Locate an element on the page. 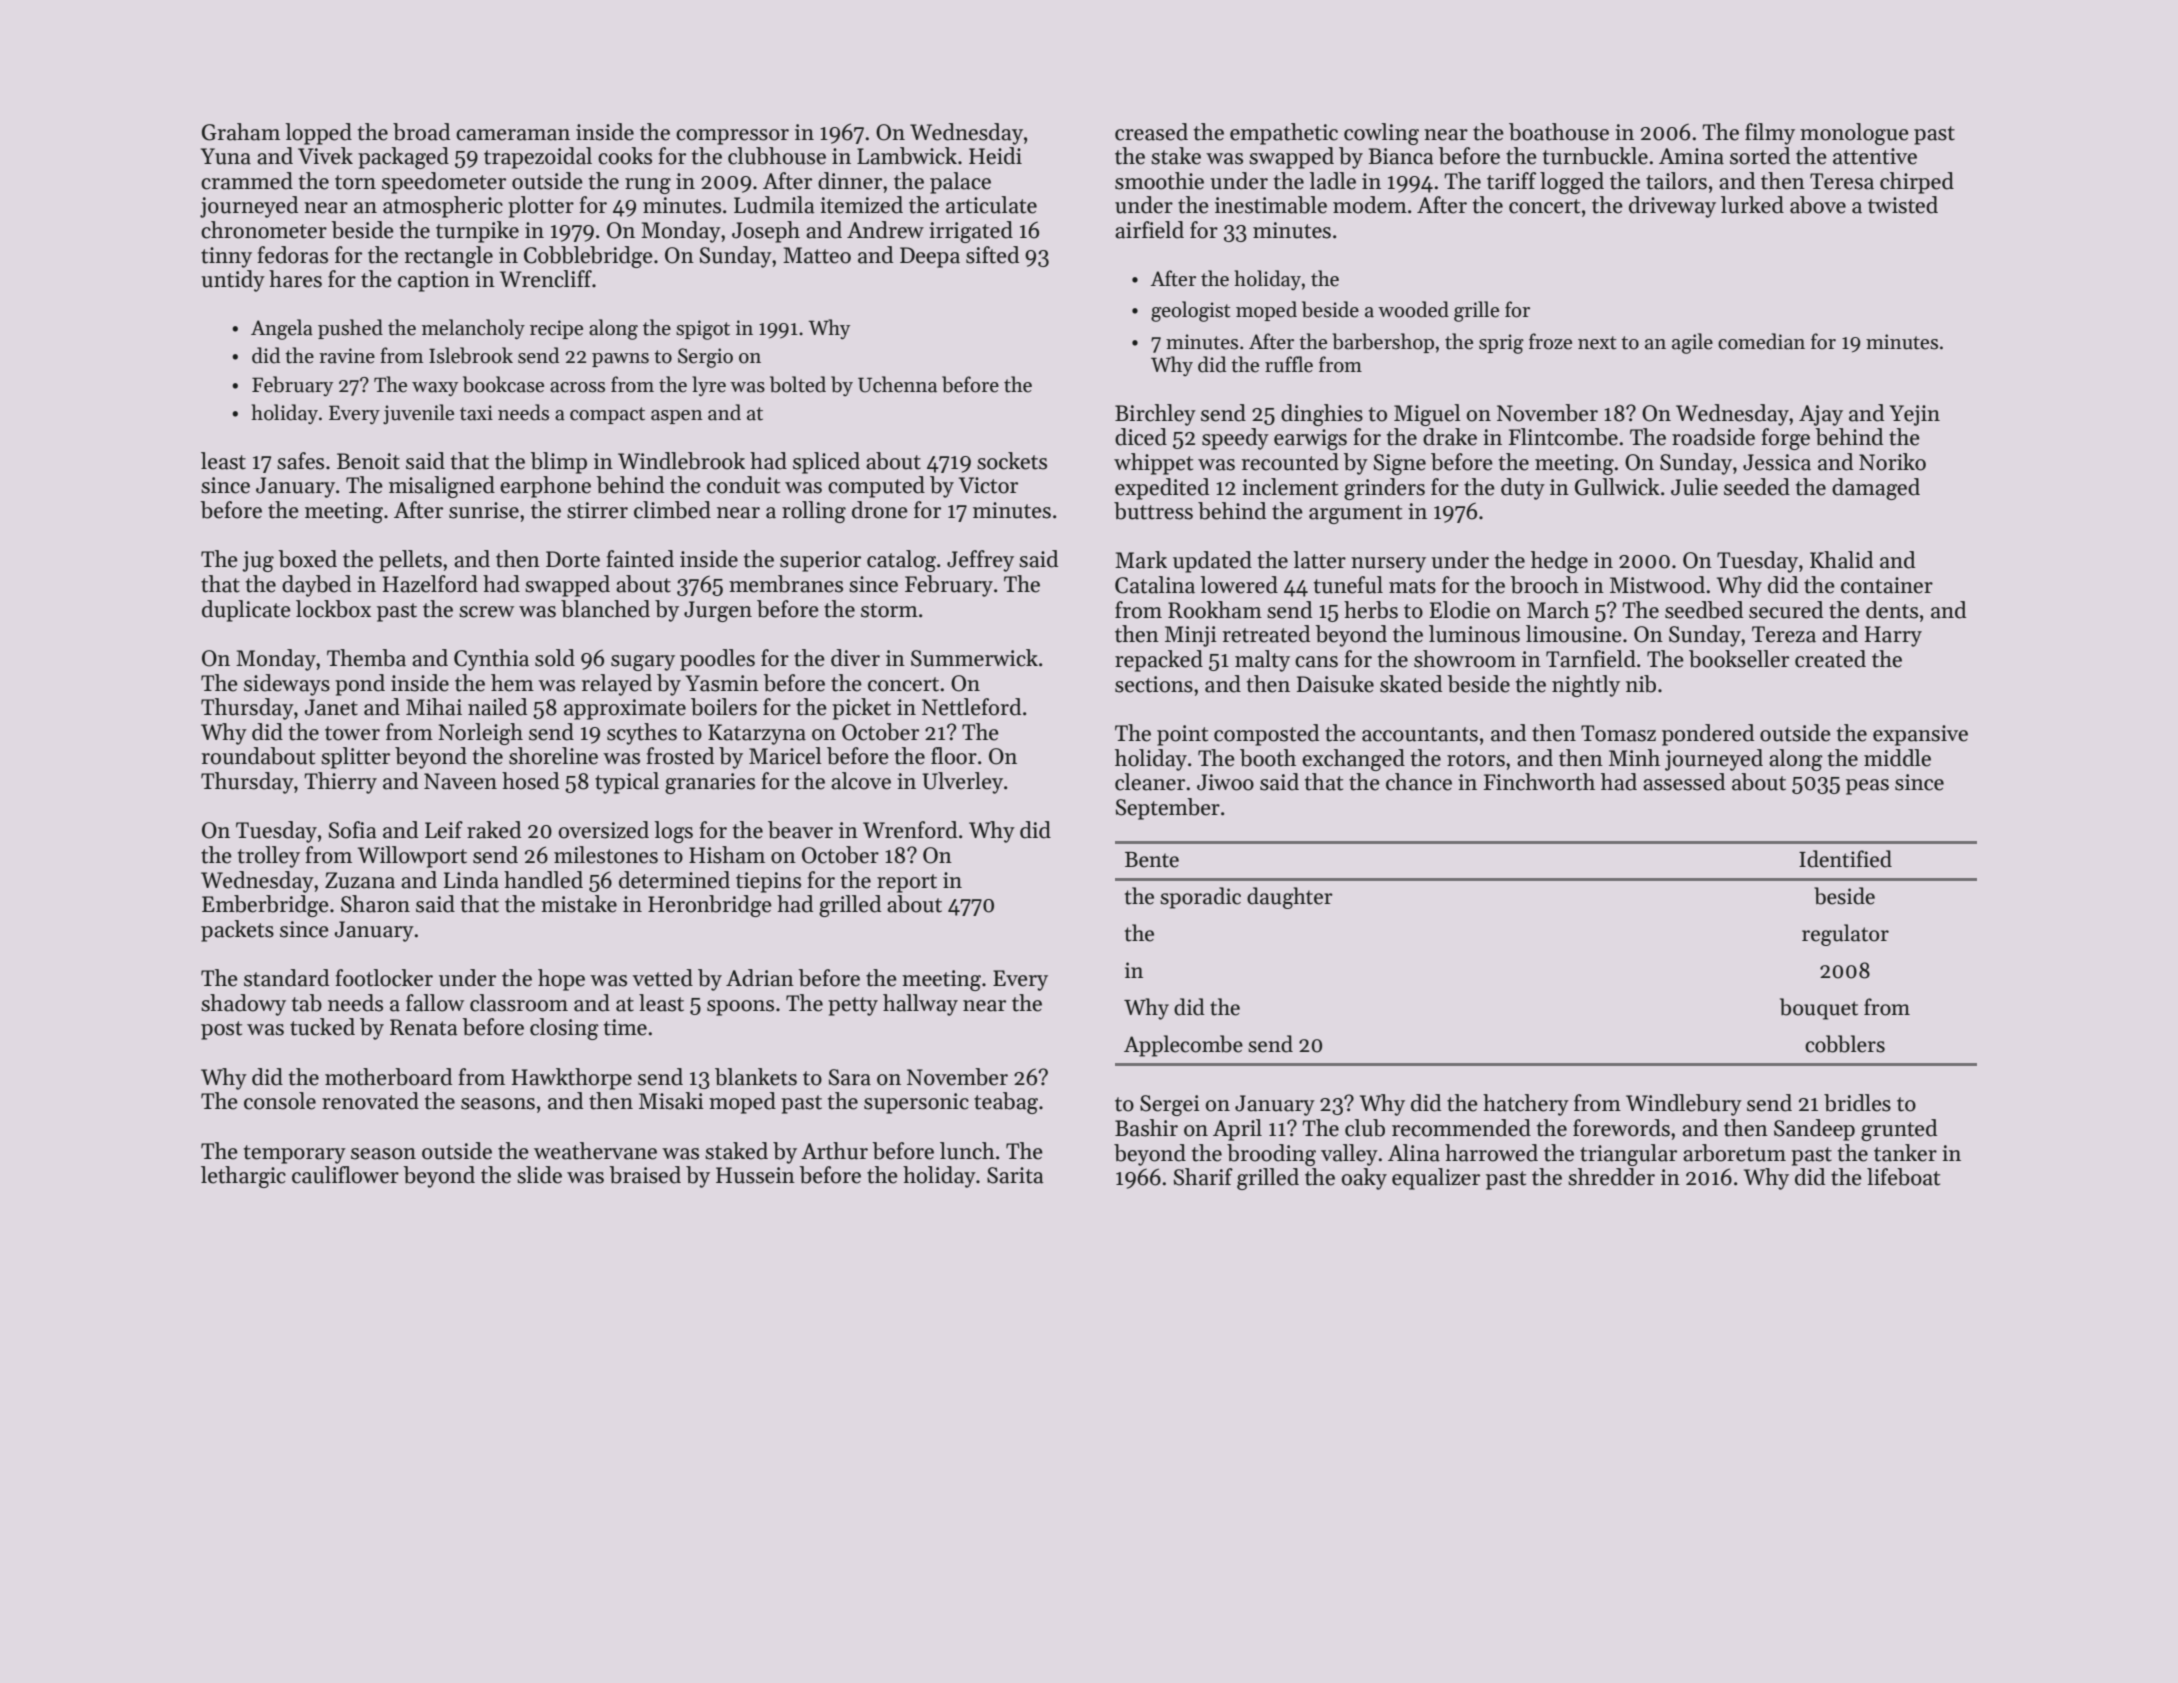 The height and width of the page is (1683, 2178). recounted is located at coordinates (1290, 462).
